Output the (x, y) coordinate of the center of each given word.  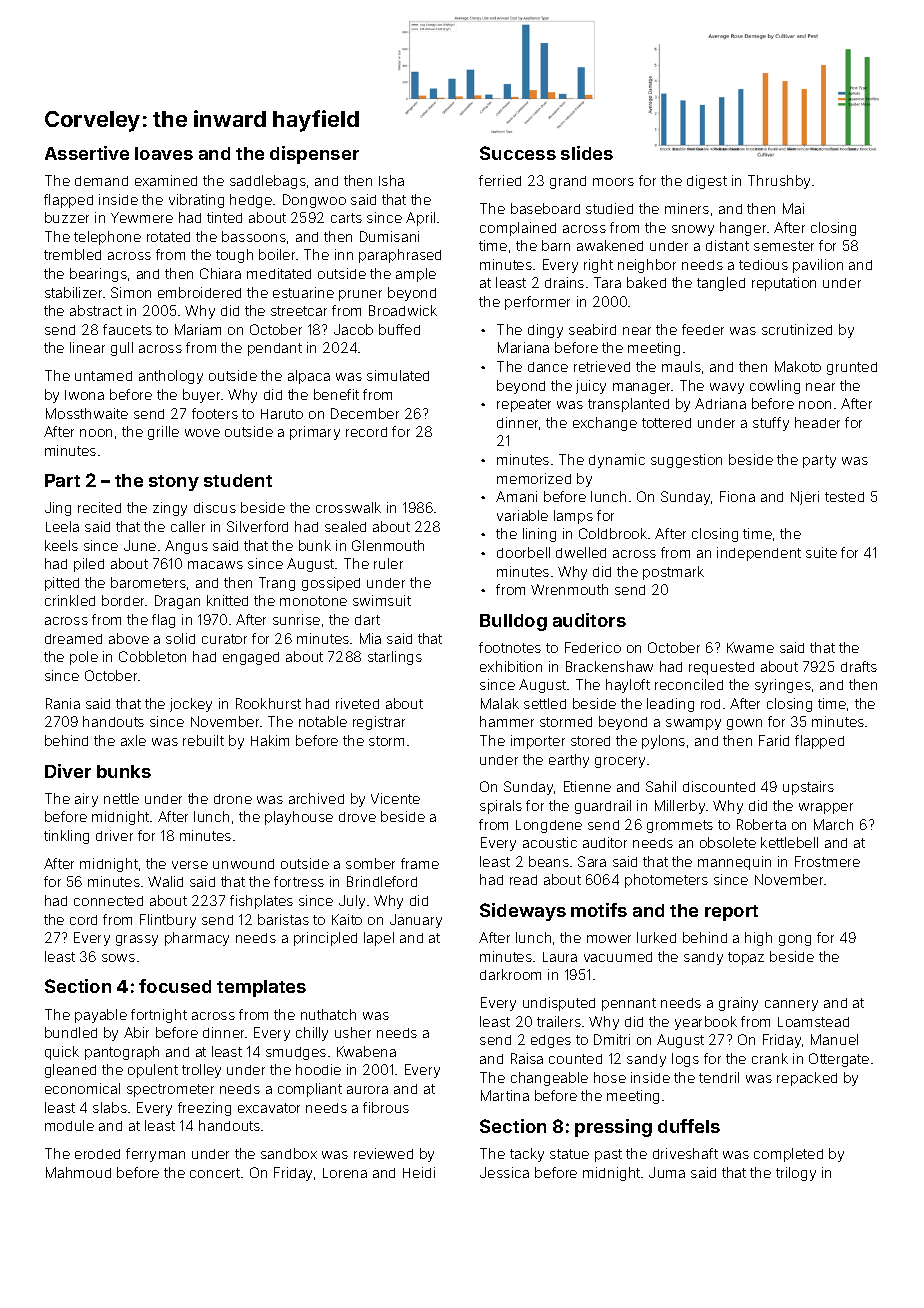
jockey (191, 705)
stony (174, 483)
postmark (673, 573)
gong (795, 940)
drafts (859, 666)
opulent (153, 1071)
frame (420, 863)
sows (118, 958)
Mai (793, 208)
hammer (507, 721)
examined (166, 180)
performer (537, 303)
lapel (379, 939)
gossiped (331, 584)
